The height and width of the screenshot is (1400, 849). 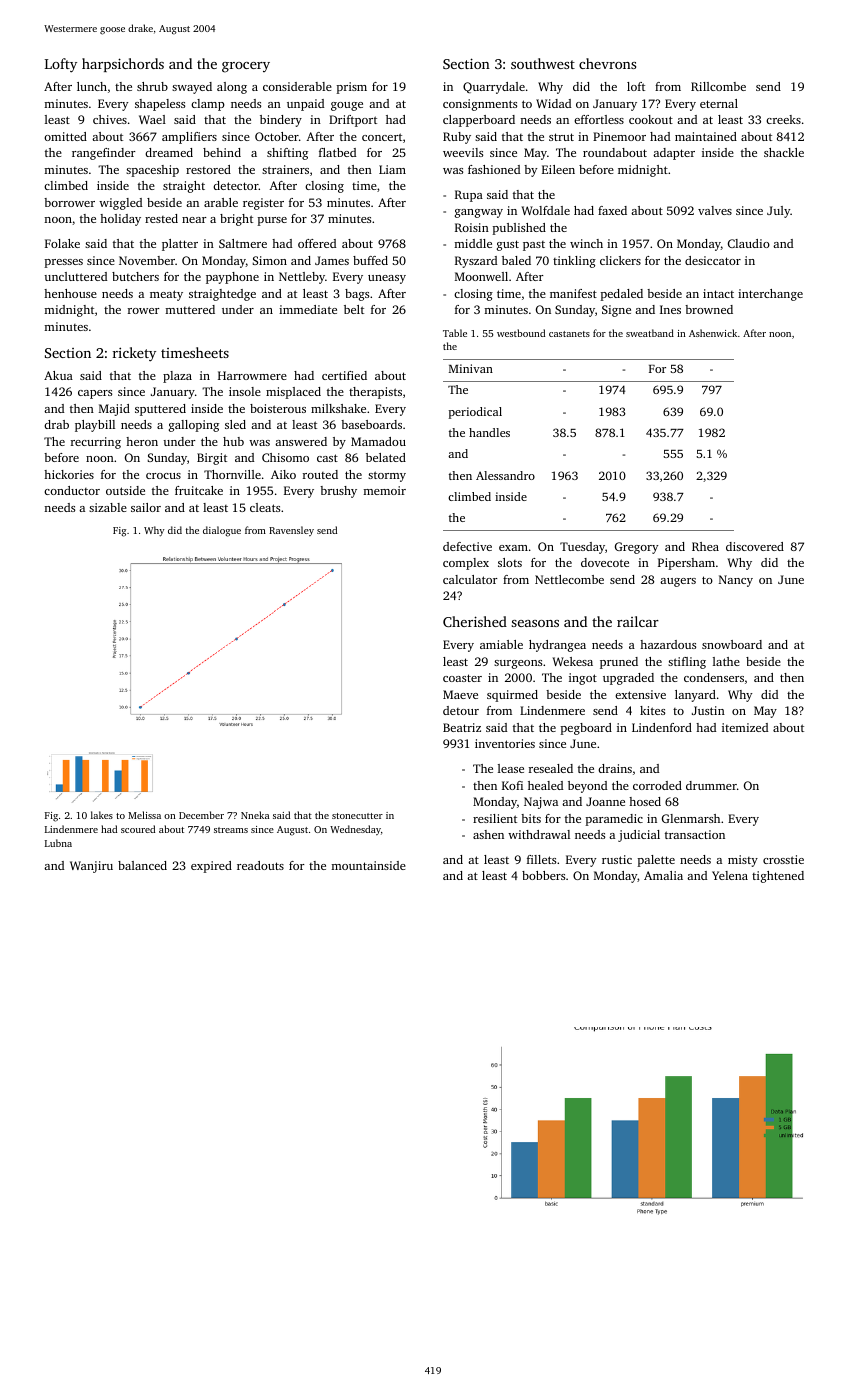 I want to click on lunch, so click(x=92, y=86).
